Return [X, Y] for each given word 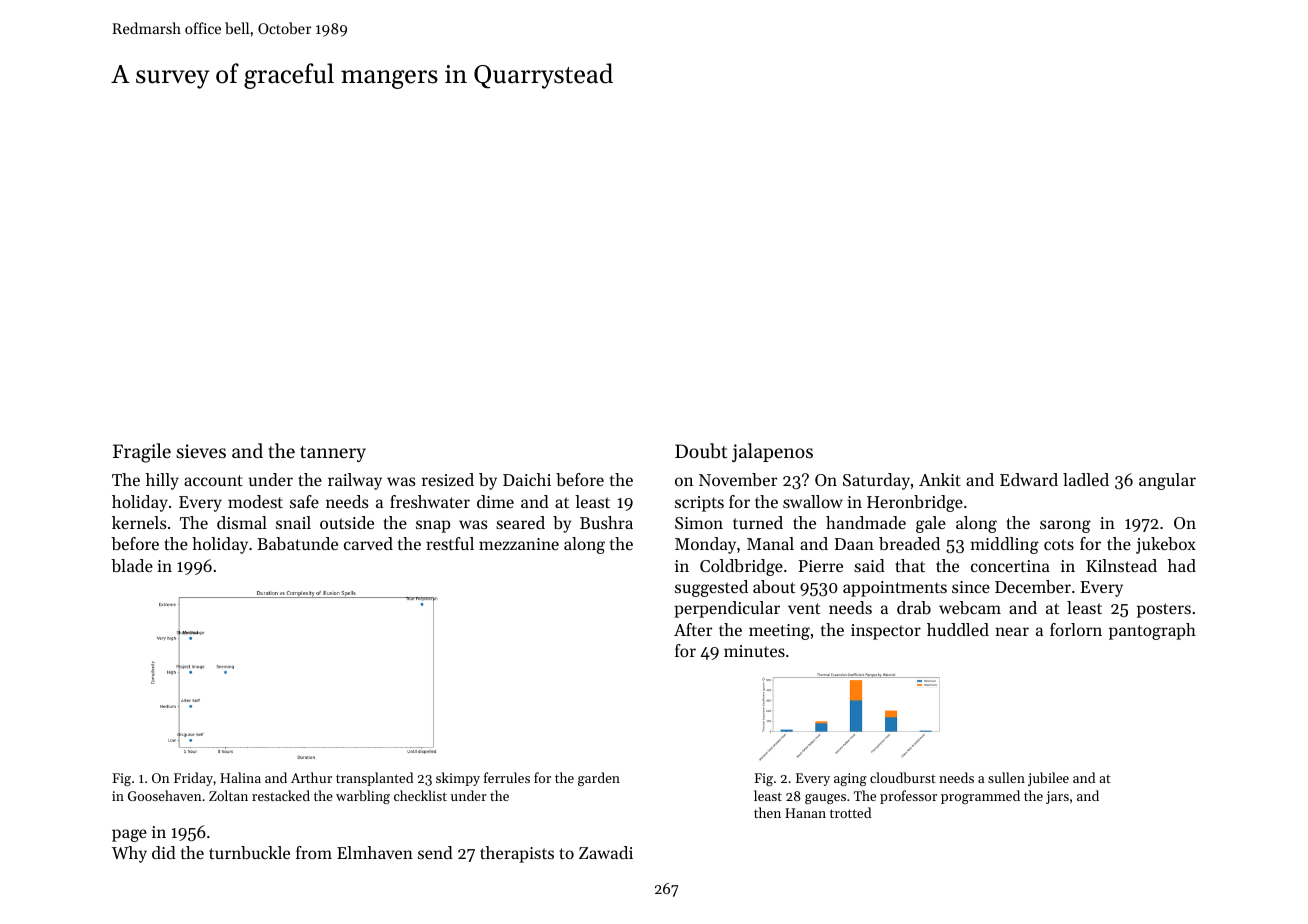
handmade [866, 522]
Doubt [701, 451]
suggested [711, 588]
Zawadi [606, 852]
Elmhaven [375, 852]
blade [132, 565]
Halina [240, 777]
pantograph [1152, 631]
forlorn [1076, 629]
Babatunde [297, 543]
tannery [333, 454]
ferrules [507, 777]
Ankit [940, 479]
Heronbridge [915, 503]
